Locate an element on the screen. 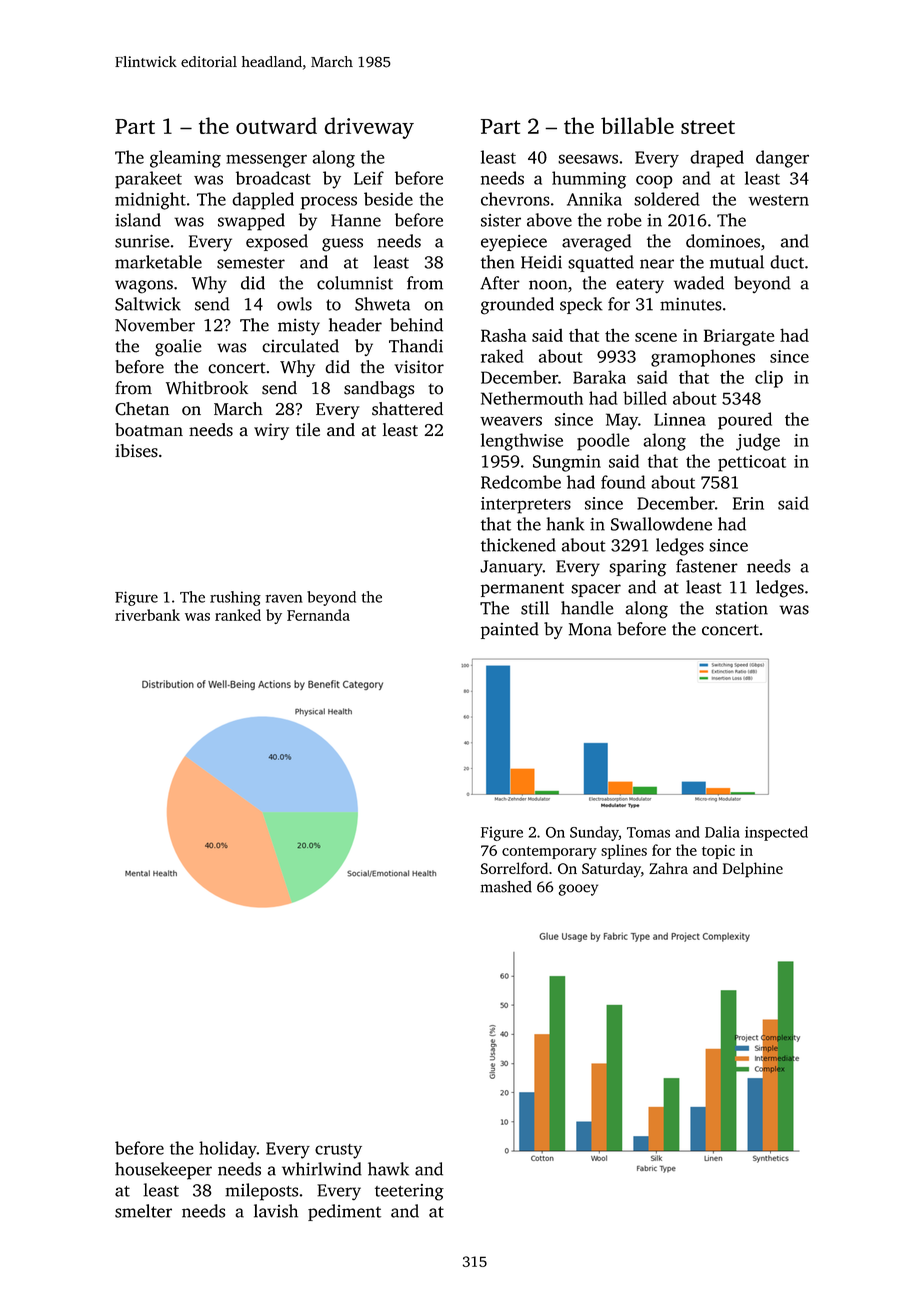 This screenshot has width=924, height=1311. columnist is located at coordinates (355, 283).
